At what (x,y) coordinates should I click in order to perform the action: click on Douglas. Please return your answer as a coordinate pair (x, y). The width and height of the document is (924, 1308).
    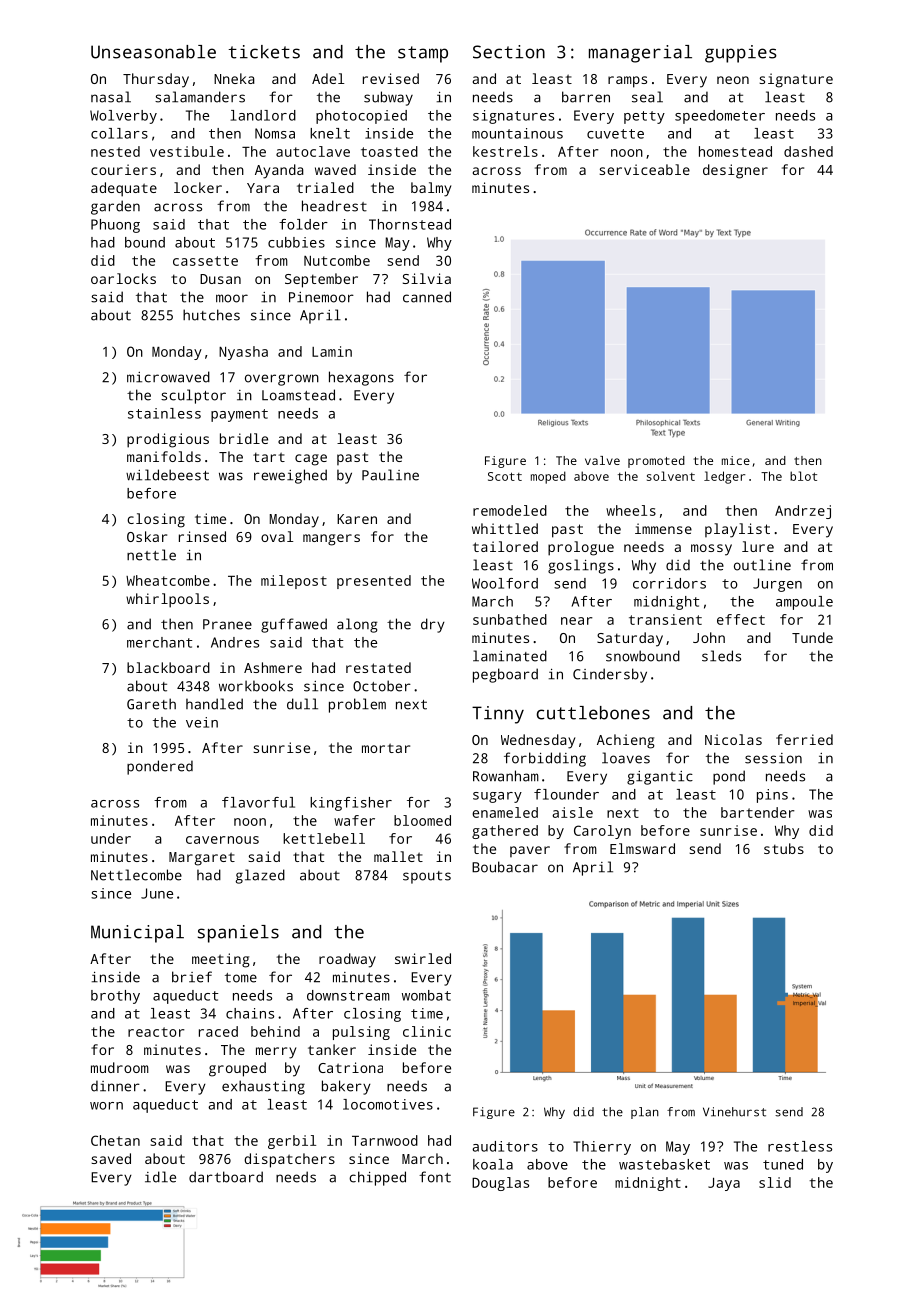
    Looking at the image, I should click on (500, 1184).
